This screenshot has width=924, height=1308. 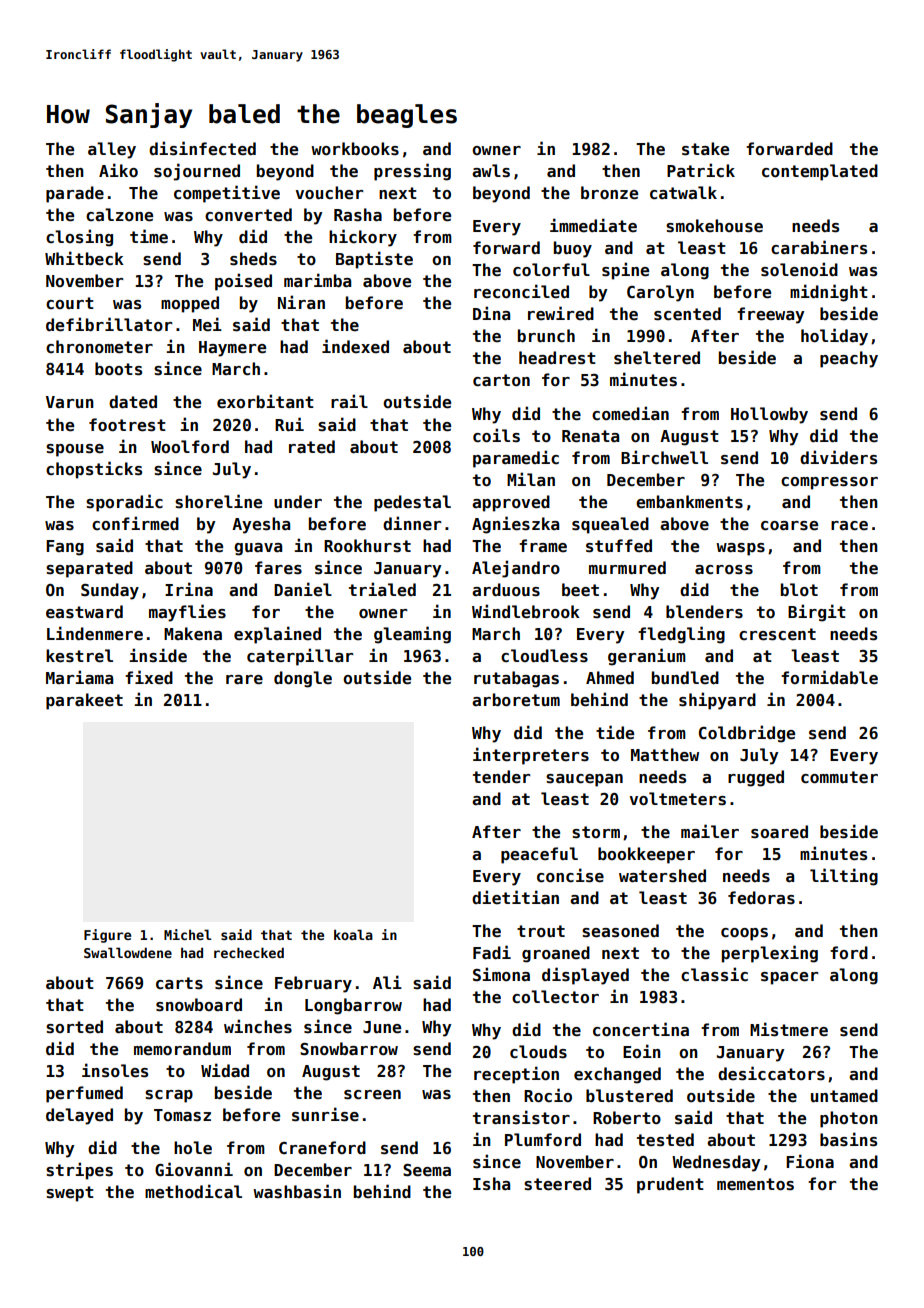 I want to click on transistor, so click(x=521, y=1117).
